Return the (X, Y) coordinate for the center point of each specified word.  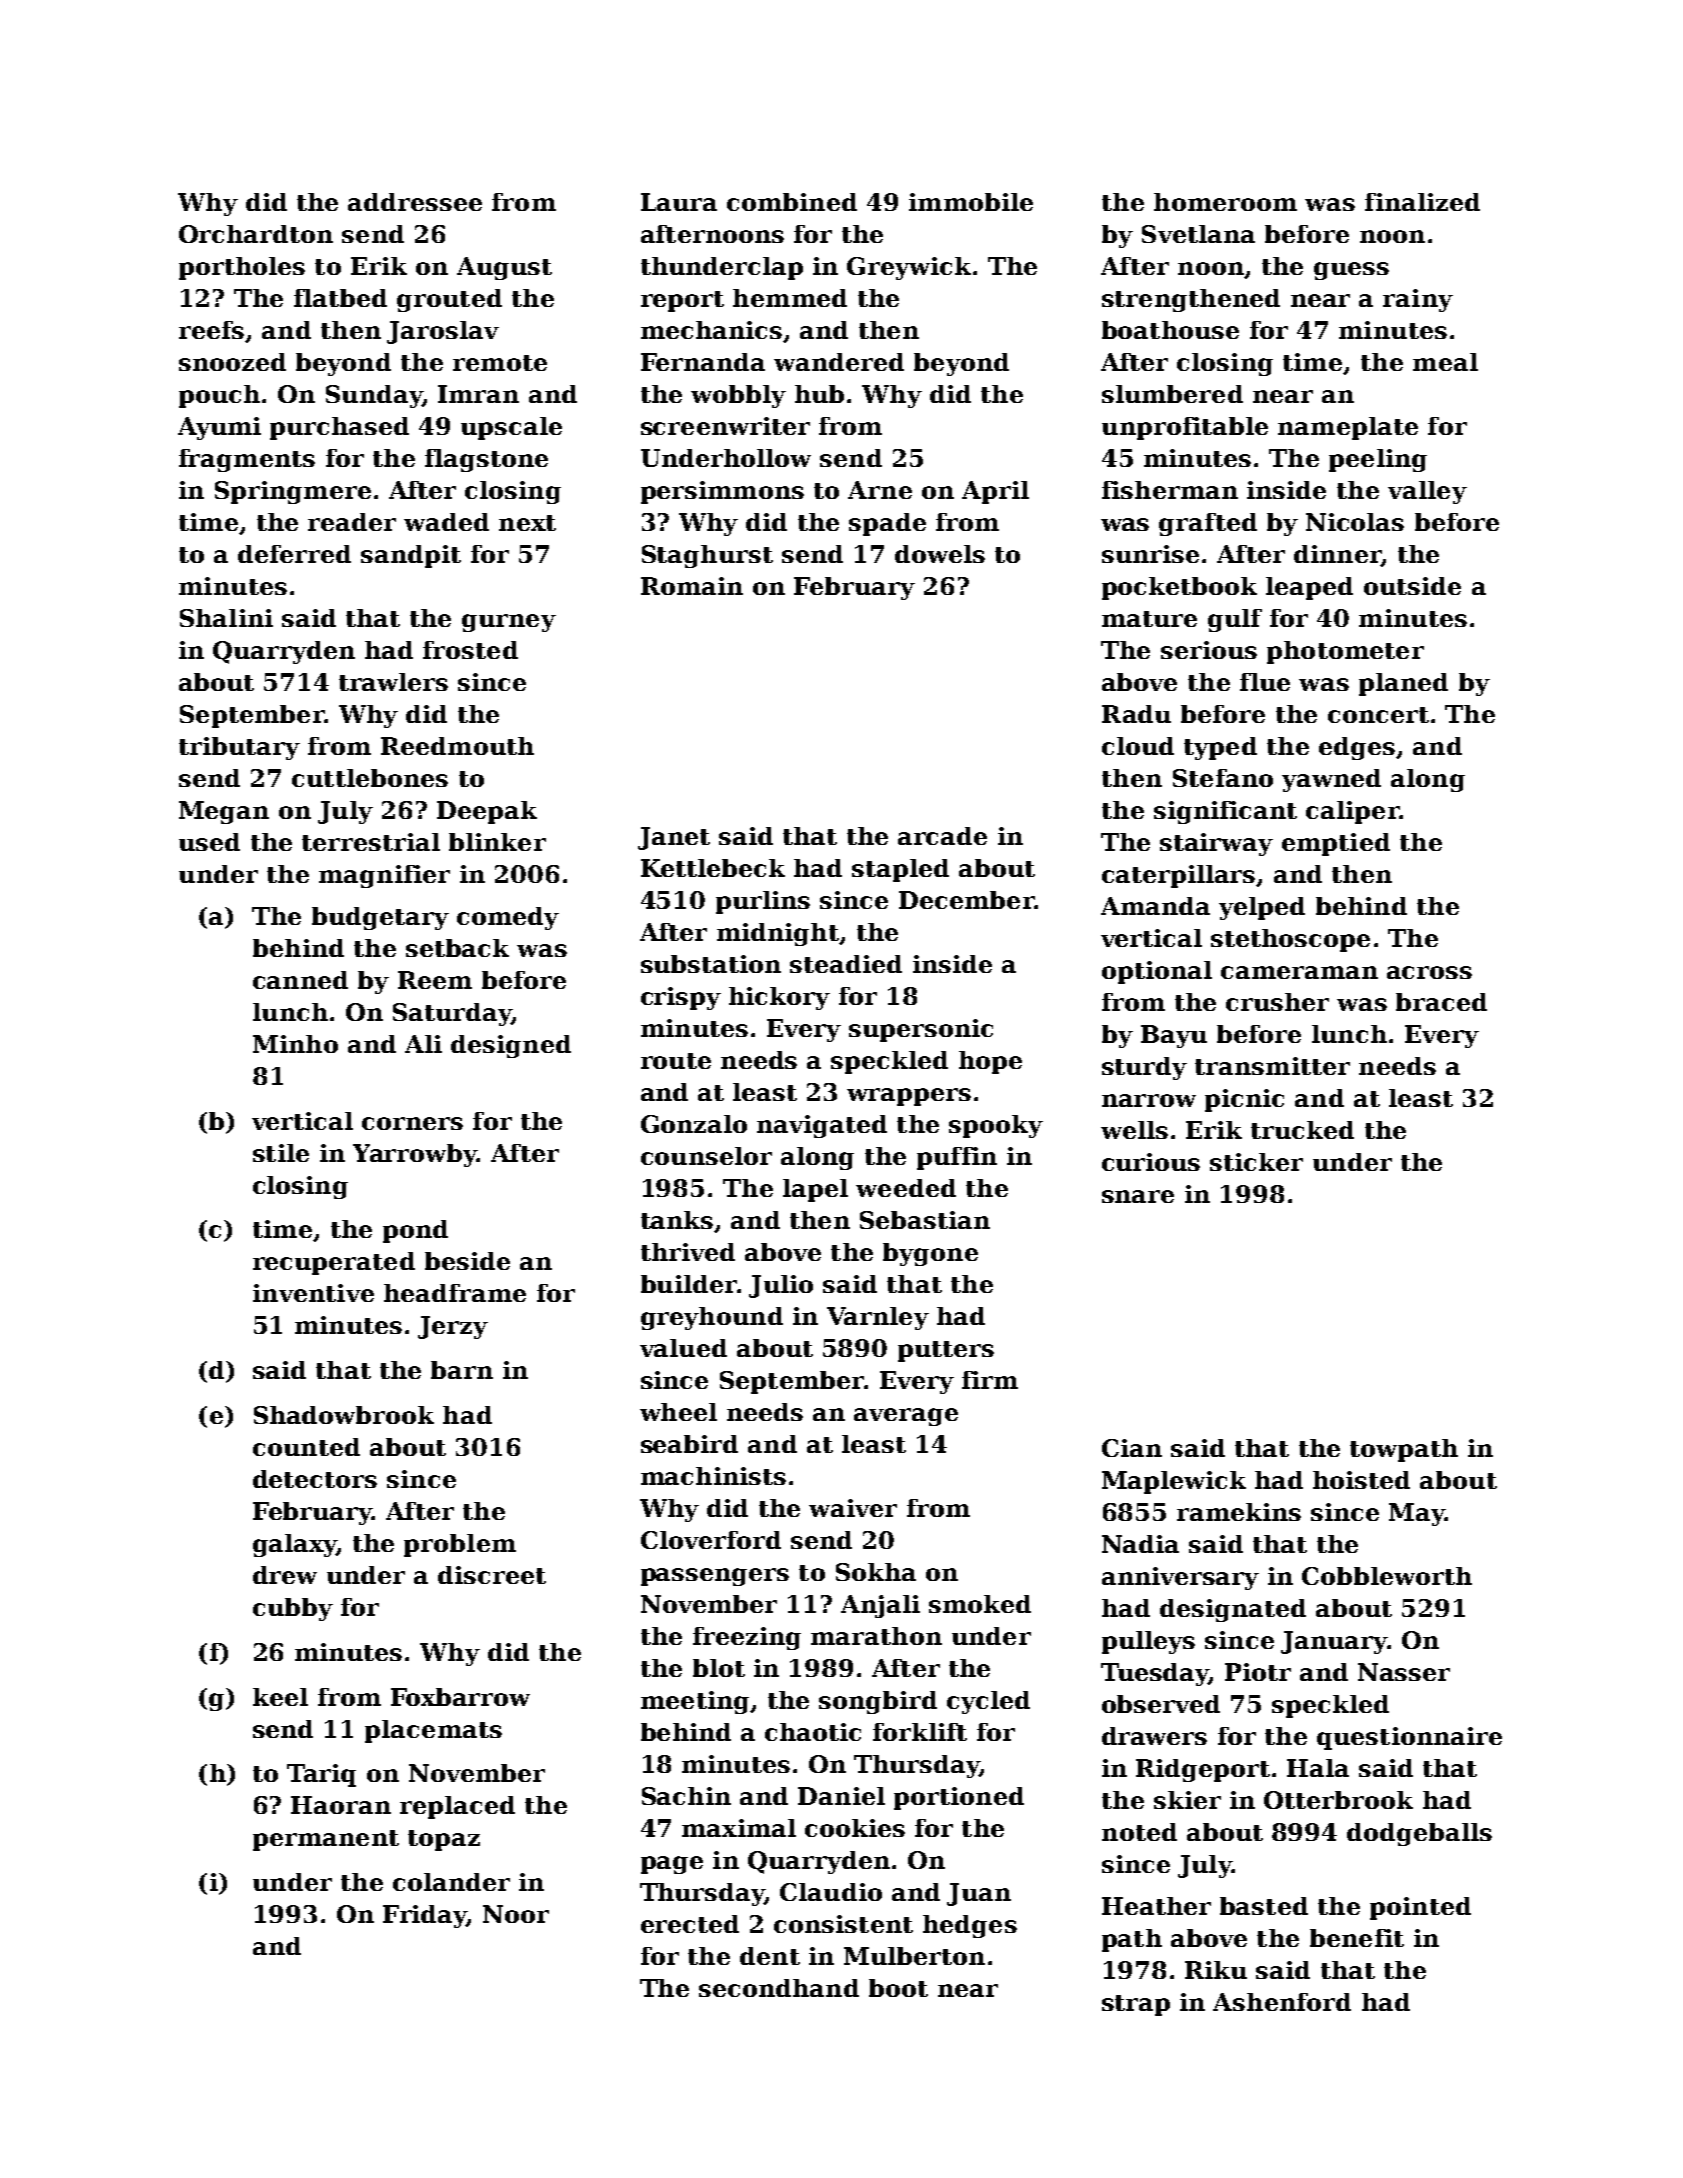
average (906, 1417)
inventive (313, 1293)
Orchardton (256, 234)
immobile (971, 202)
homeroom (1225, 202)
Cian (1132, 1448)
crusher (1277, 1002)
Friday (425, 1916)
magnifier (384, 876)
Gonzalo (694, 1124)
